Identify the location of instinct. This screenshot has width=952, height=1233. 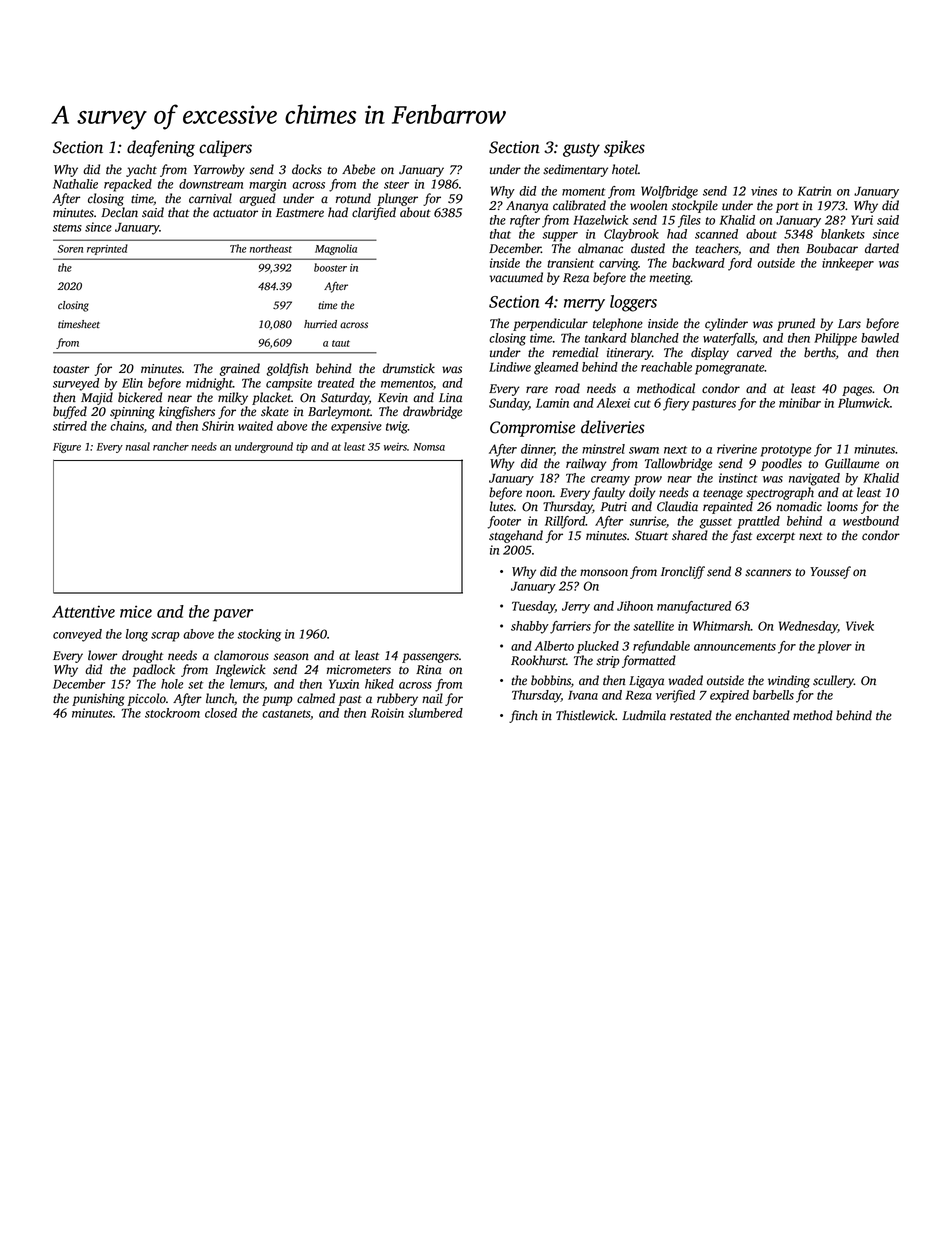
(738, 478).
